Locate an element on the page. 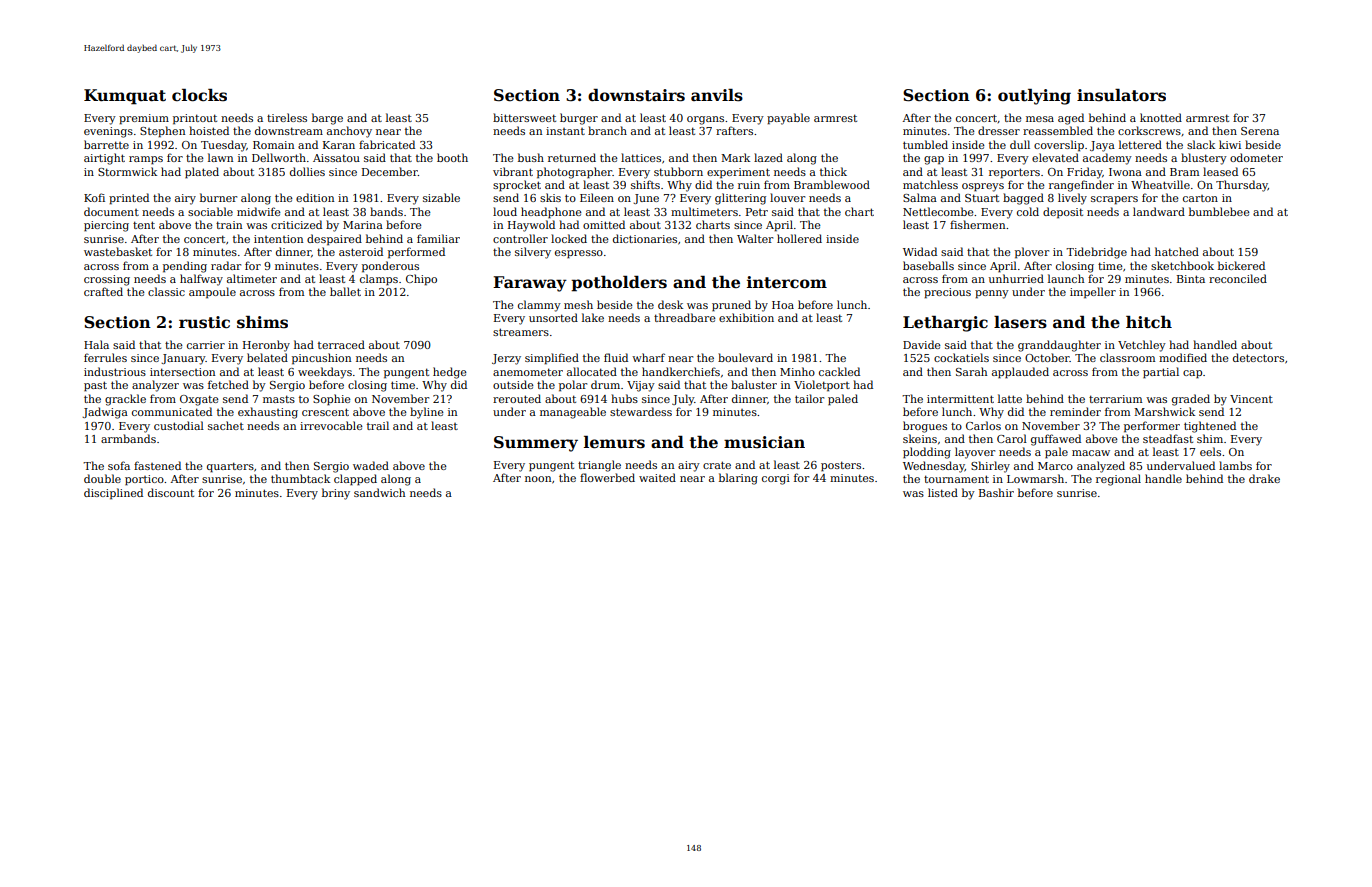 This page has height=887, width=1372. barge is located at coordinates (327, 119).
